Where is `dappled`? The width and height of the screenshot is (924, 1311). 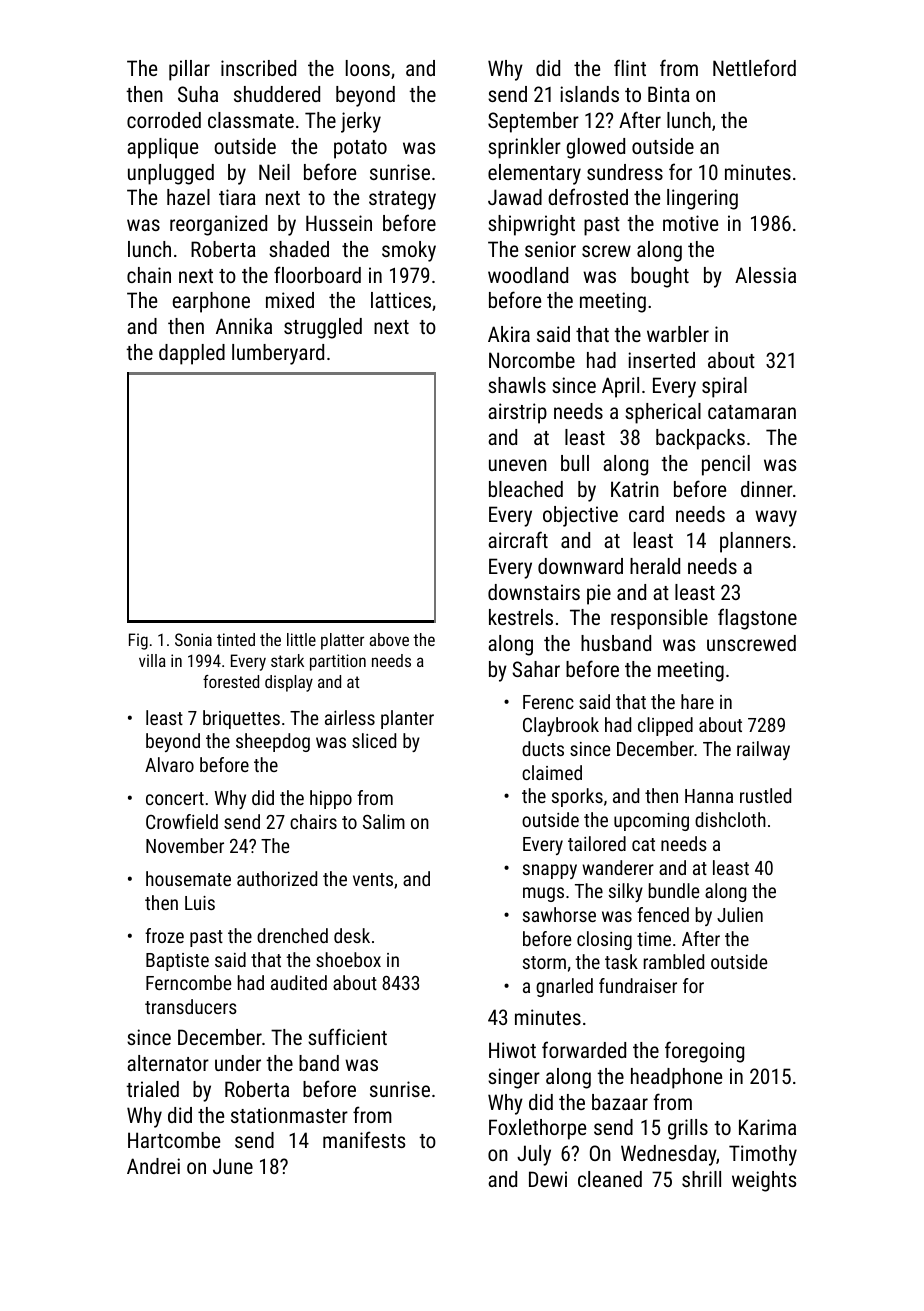
dappled is located at coordinates (192, 354).
